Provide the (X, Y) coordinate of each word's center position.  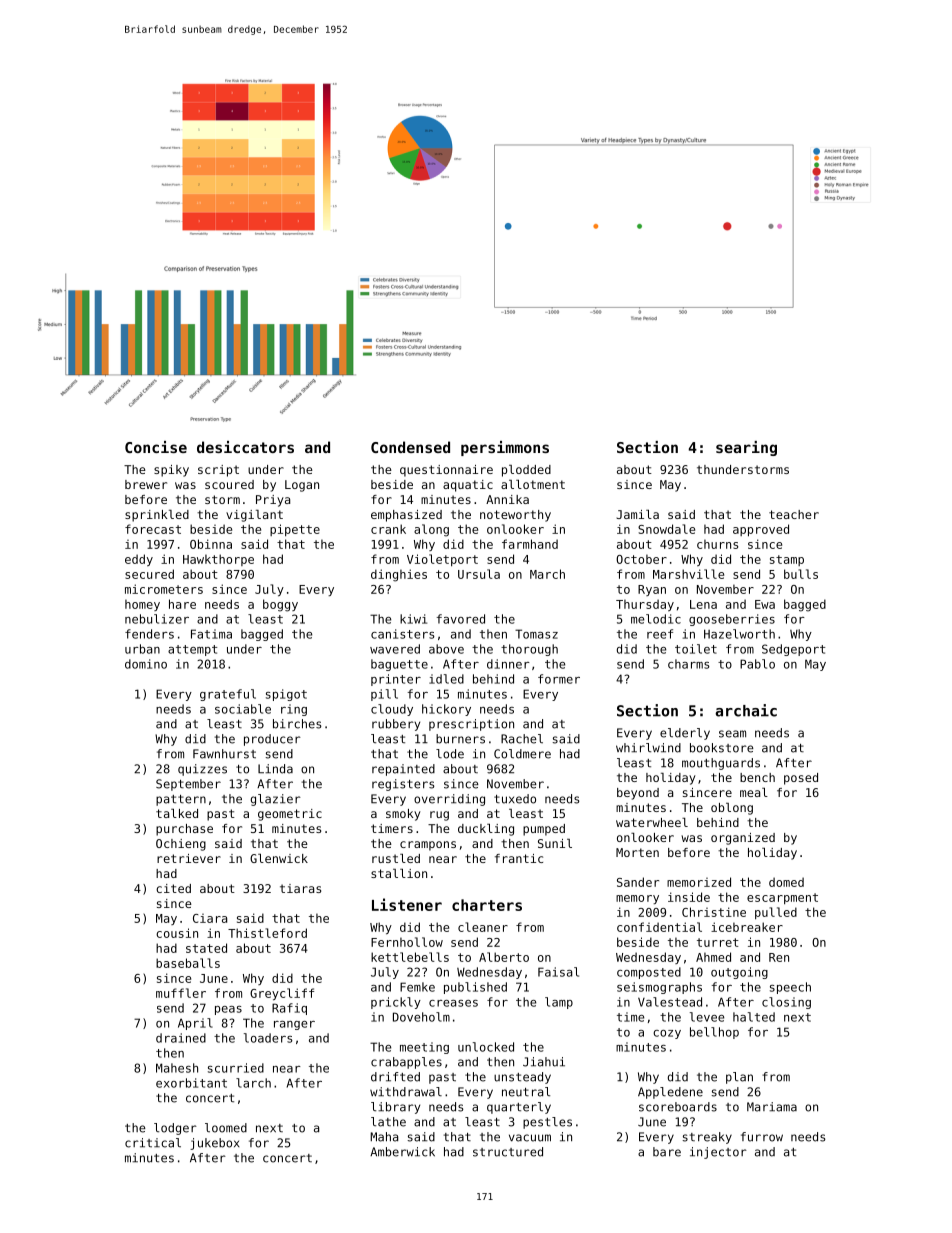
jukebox (215, 1144)
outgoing (739, 973)
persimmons (505, 448)
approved (761, 530)
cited (173, 888)
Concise (156, 447)
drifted (395, 1077)
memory (637, 899)
